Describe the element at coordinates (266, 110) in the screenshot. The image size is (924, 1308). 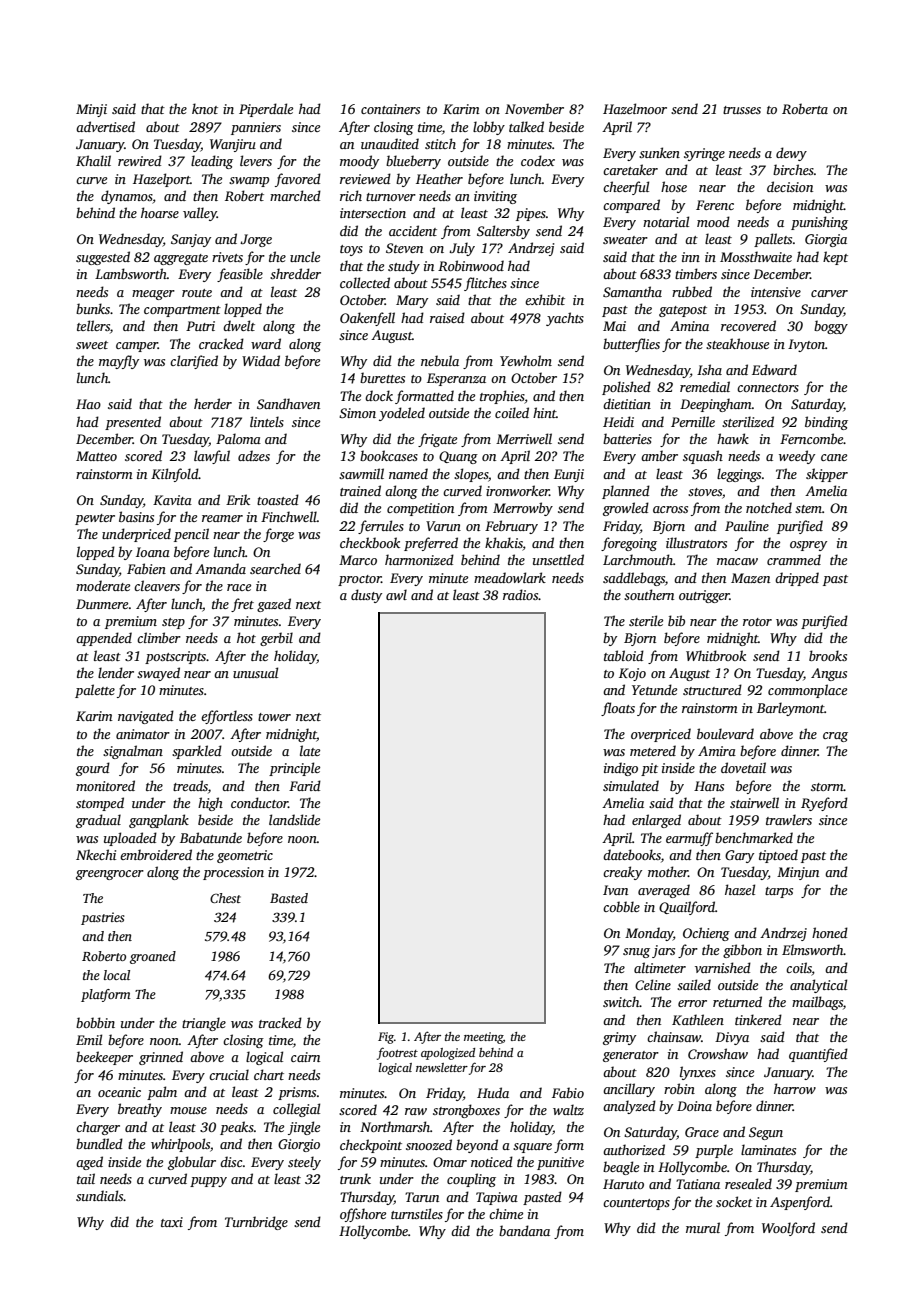
I see `Piperdale` at that location.
